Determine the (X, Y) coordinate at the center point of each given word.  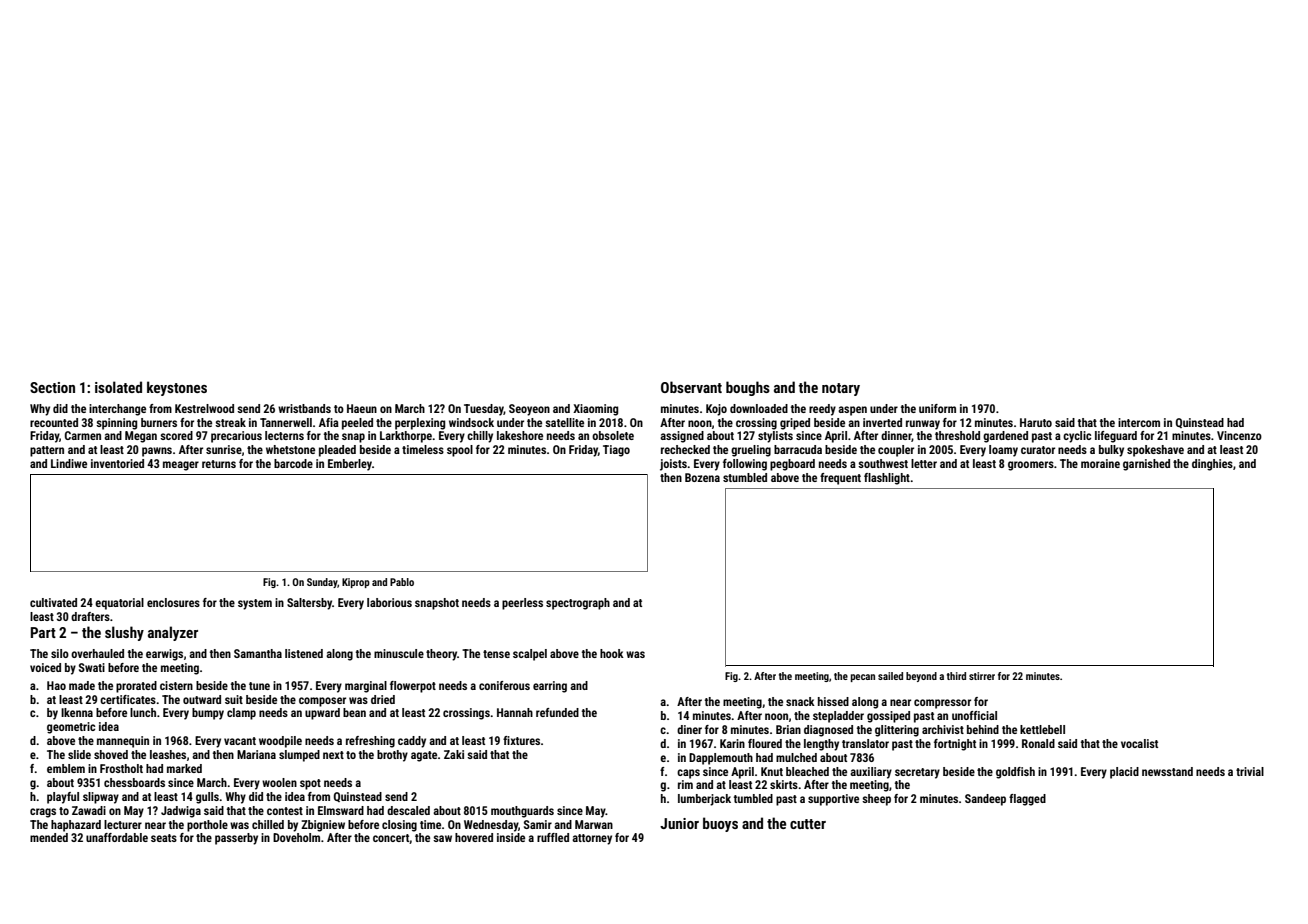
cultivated (53, 602)
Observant (691, 387)
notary (841, 389)
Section (52, 387)
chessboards (134, 782)
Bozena (702, 477)
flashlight (887, 479)
